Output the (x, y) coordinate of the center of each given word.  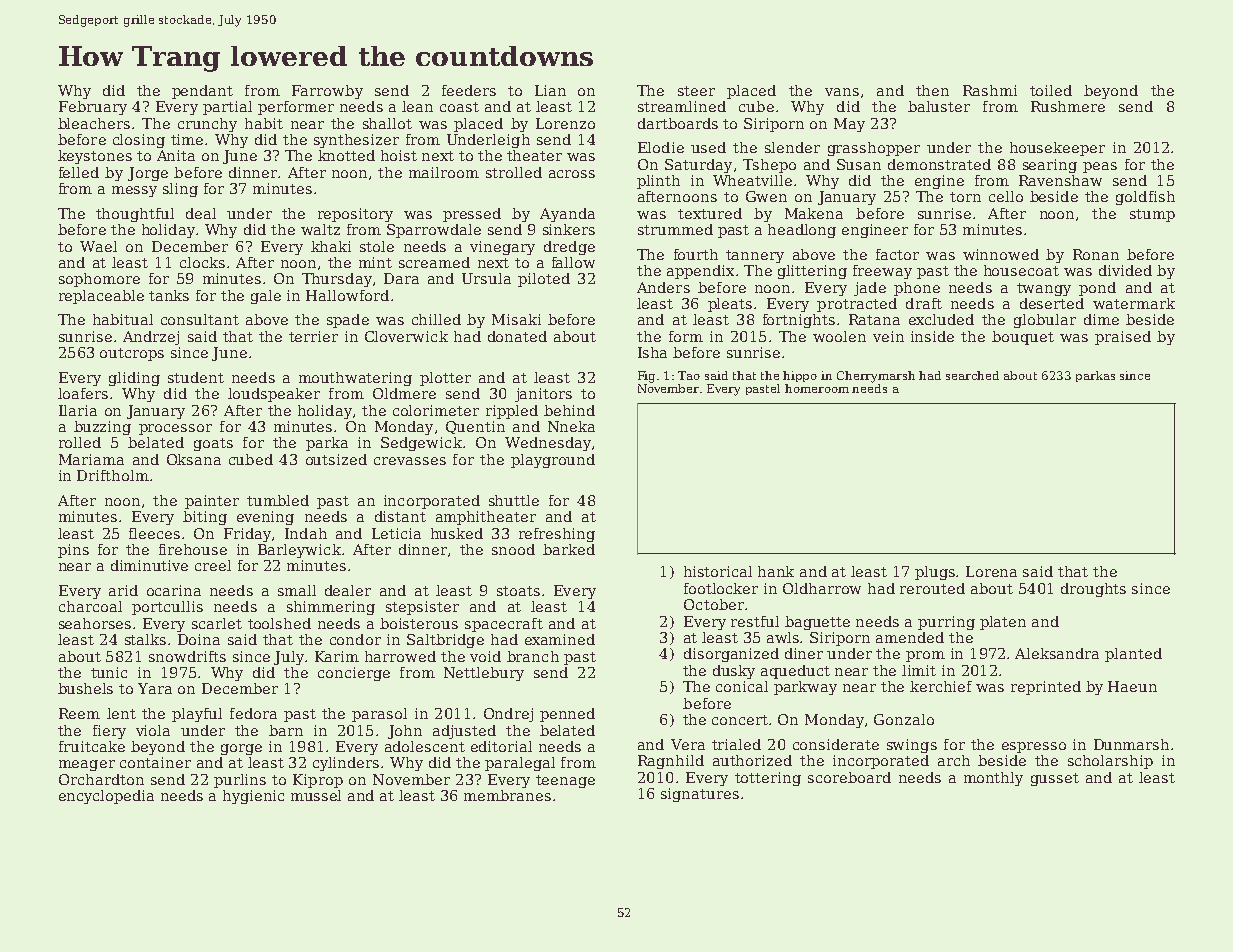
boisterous (419, 623)
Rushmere (1068, 106)
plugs (936, 573)
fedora (253, 713)
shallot (387, 123)
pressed (472, 215)
